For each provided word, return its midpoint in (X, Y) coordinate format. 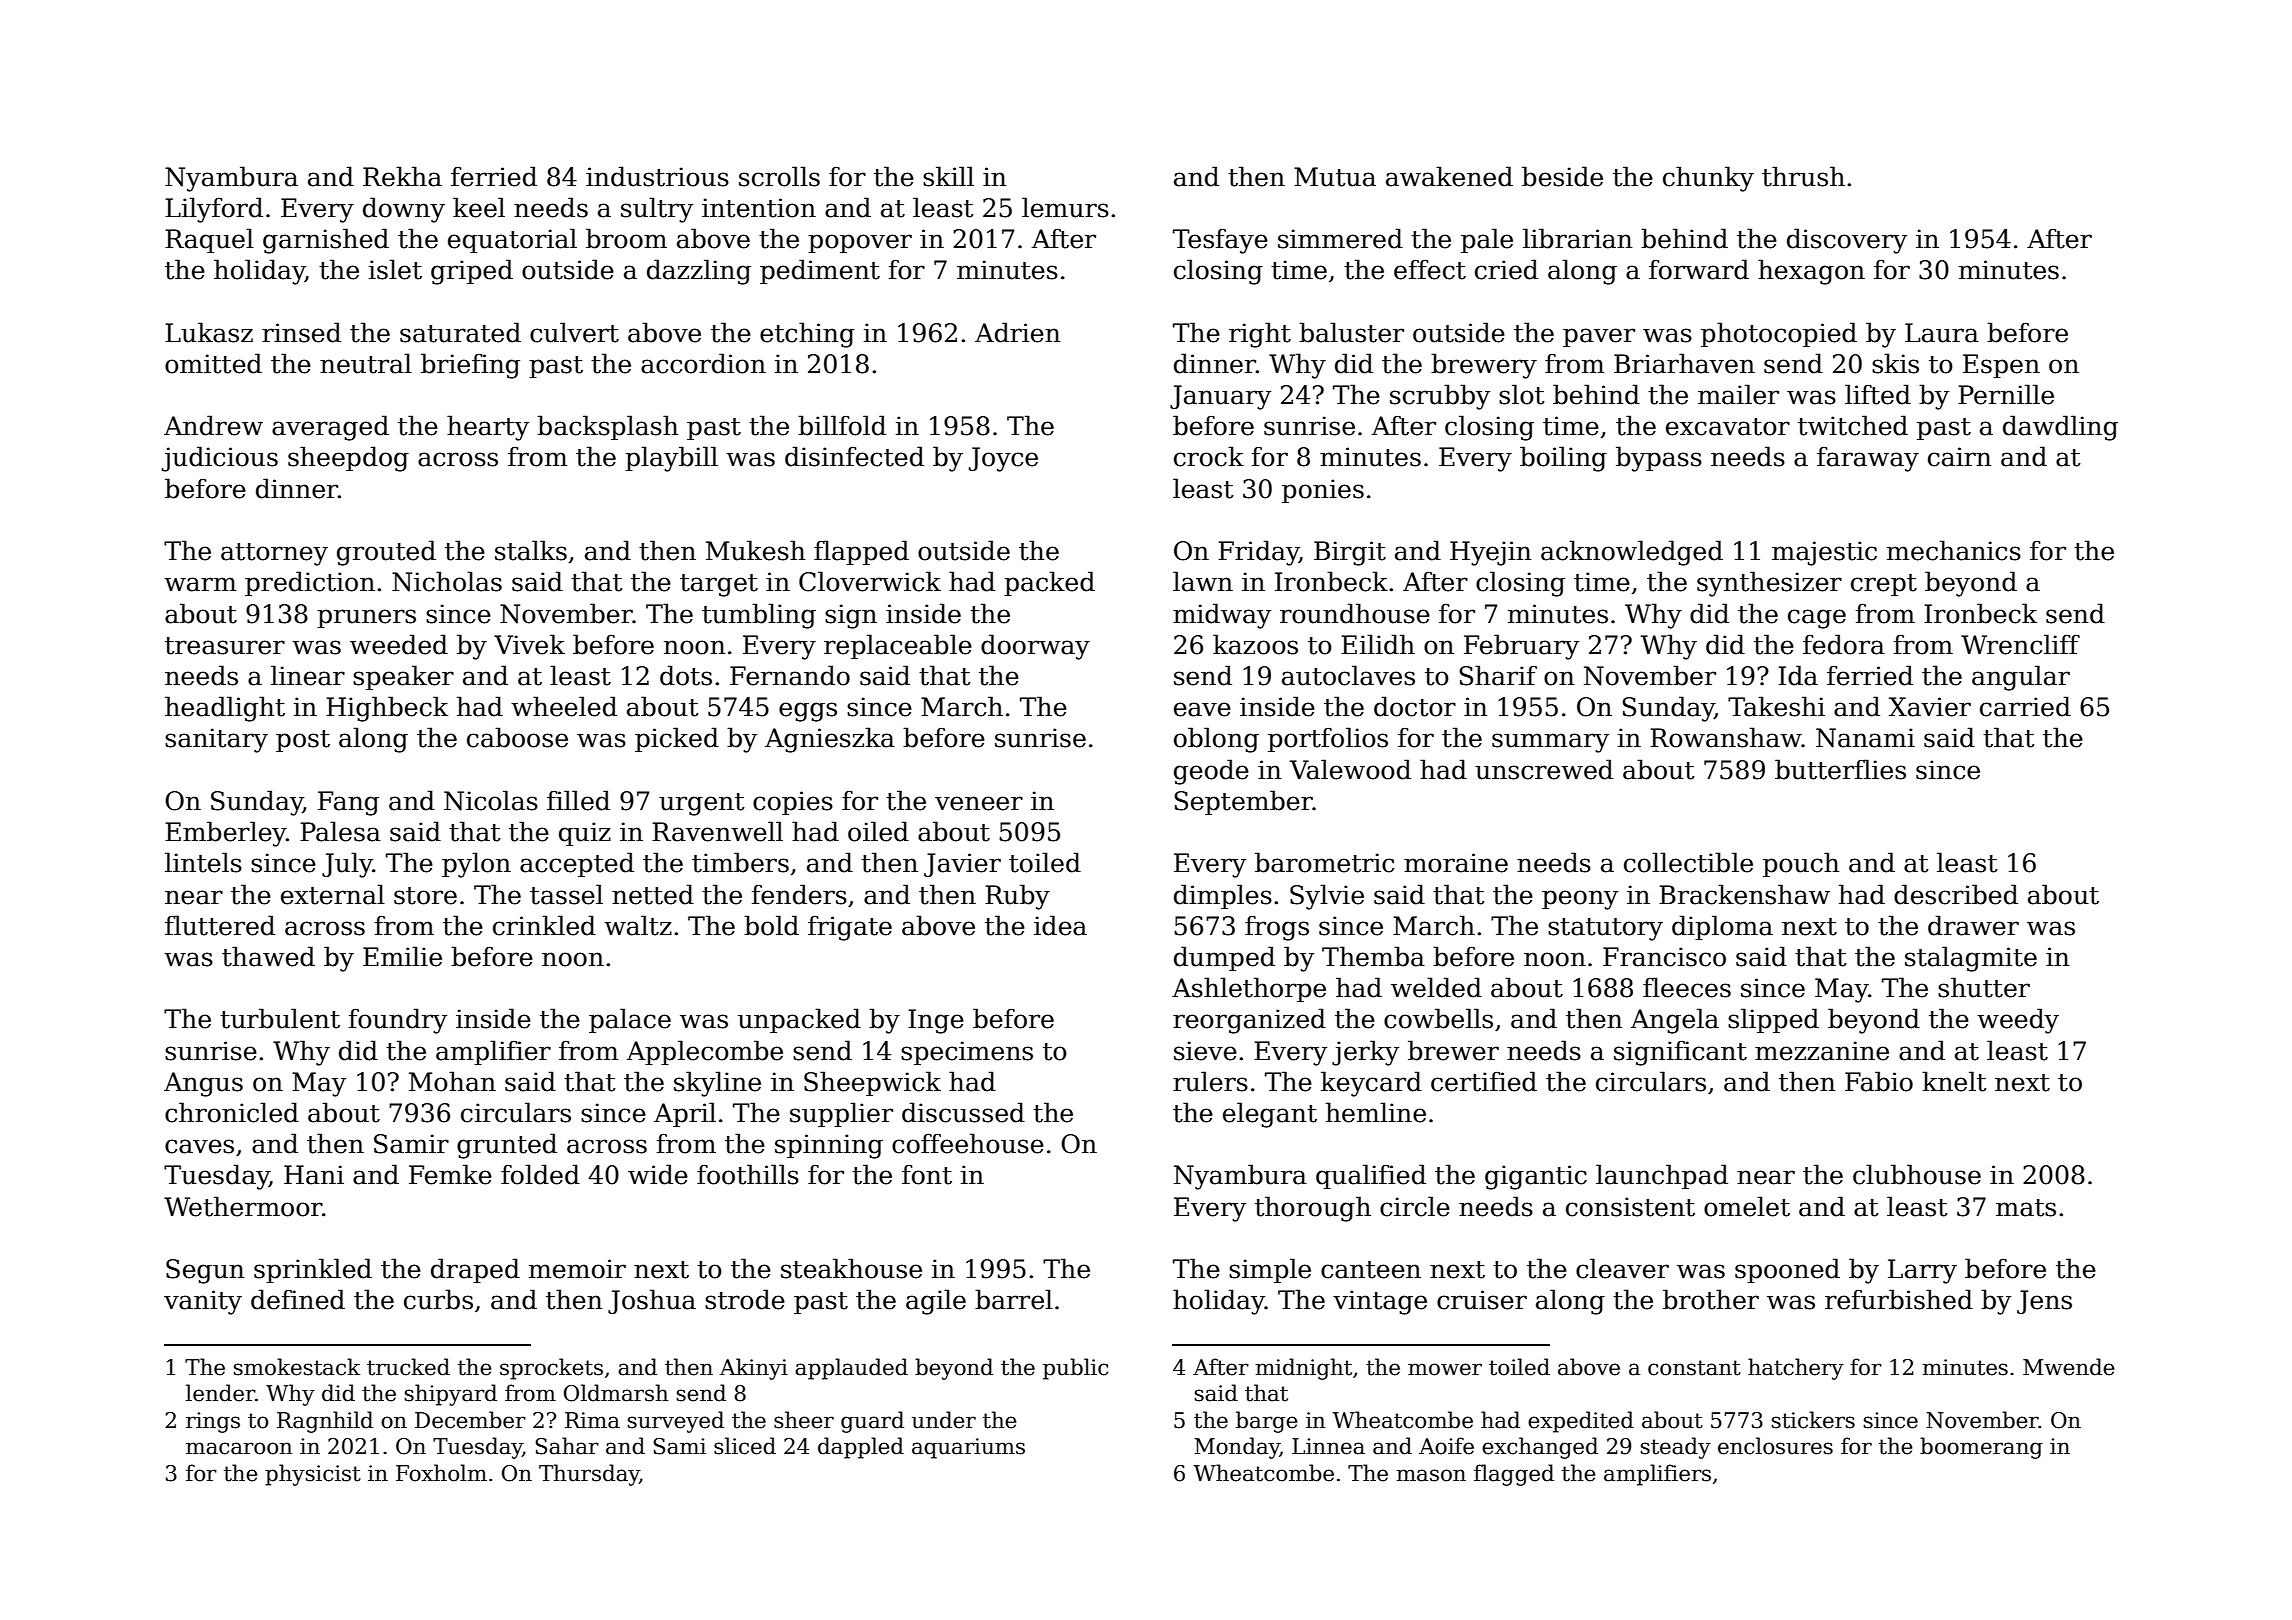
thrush (1803, 176)
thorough (1313, 1209)
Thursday (589, 1475)
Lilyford (214, 210)
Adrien (1018, 332)
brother (1711, 1299)
